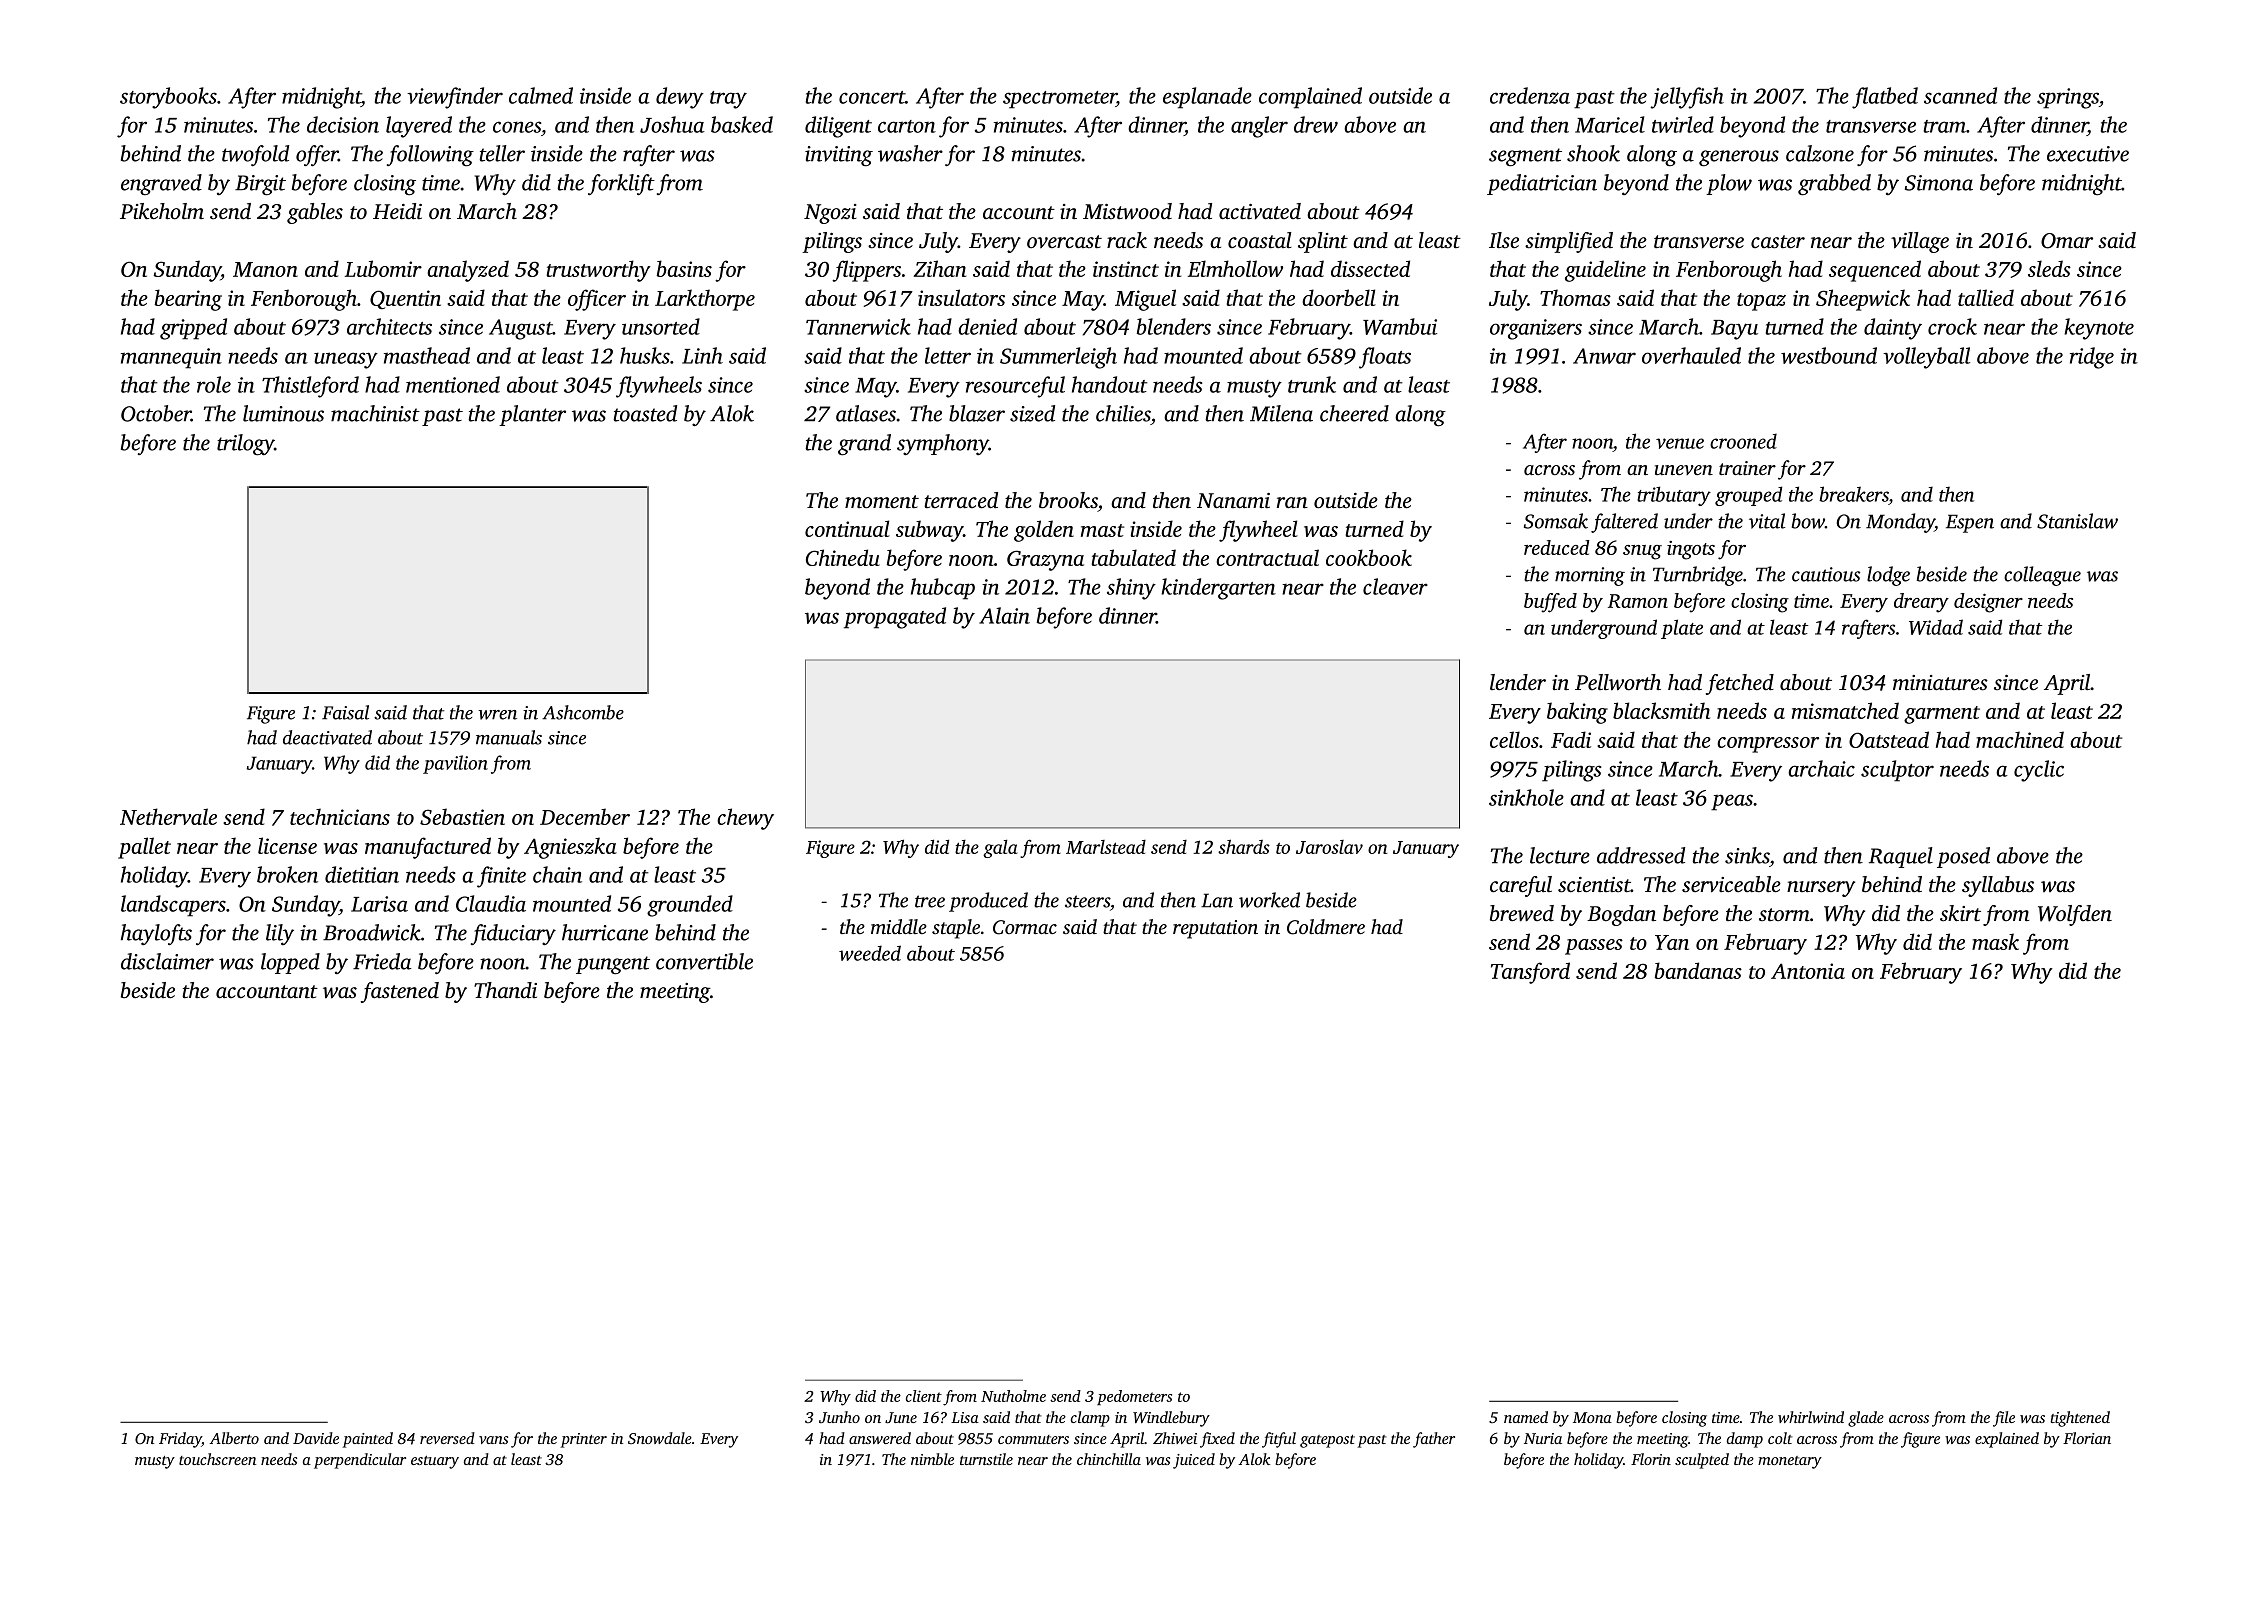 Image resolution: width=2265 pixels, height=1602 pixels. Describe the element at coordinates (1060, 100) in the document. I see `spectrometer` at that location.
